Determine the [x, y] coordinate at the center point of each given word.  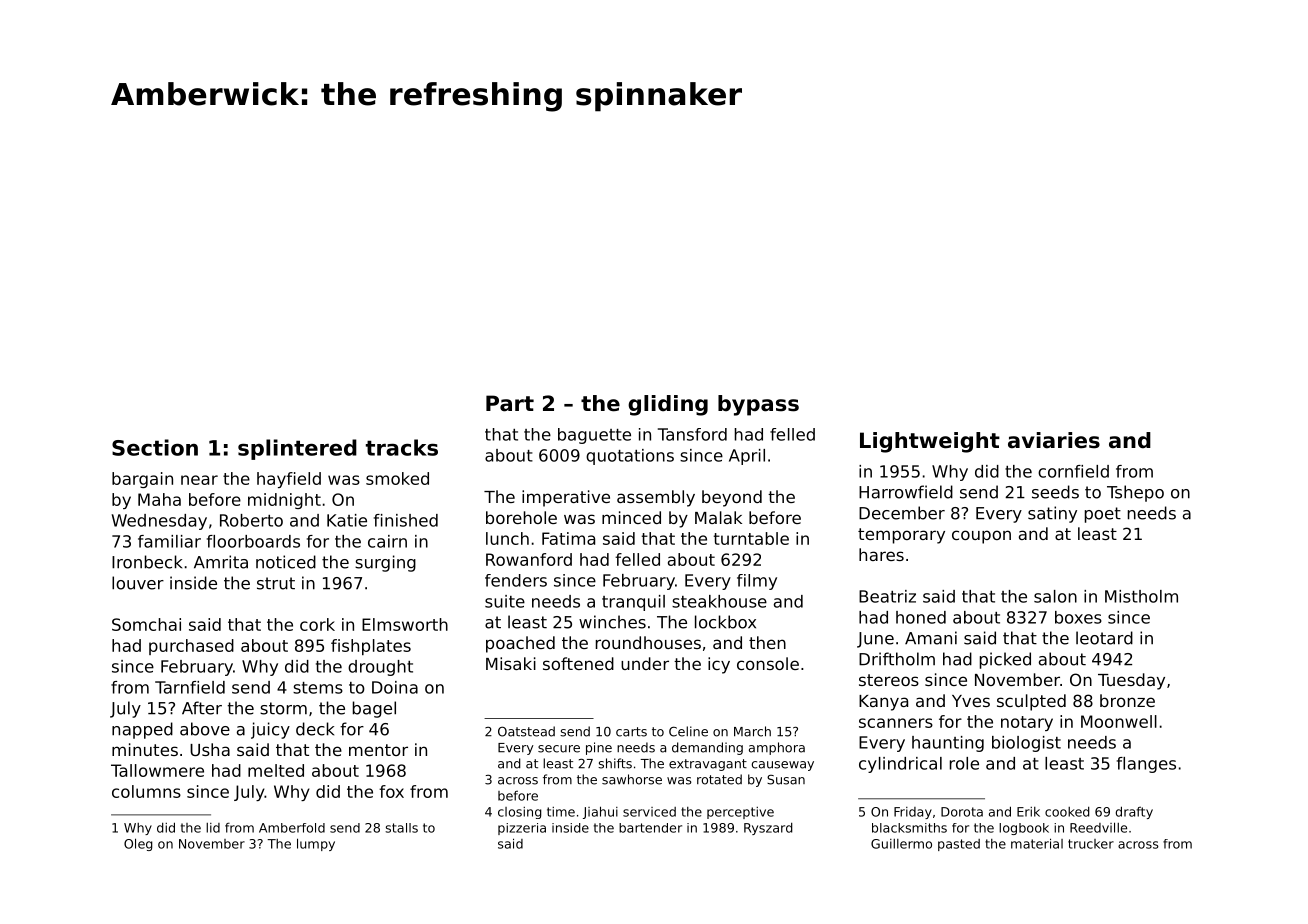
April [747, 457]
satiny [1052, 514]
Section [155, 447]
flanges [1146, 765]
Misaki [511, 663]
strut [276, 583]
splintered [297, 449]
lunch [507, 538]
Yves [971, 701]
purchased [191, 647]
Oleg [138, 844]
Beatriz [887, 596]
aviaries [1054, 440]
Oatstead [526, 731]
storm [283, 708]
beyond [732, 498]
